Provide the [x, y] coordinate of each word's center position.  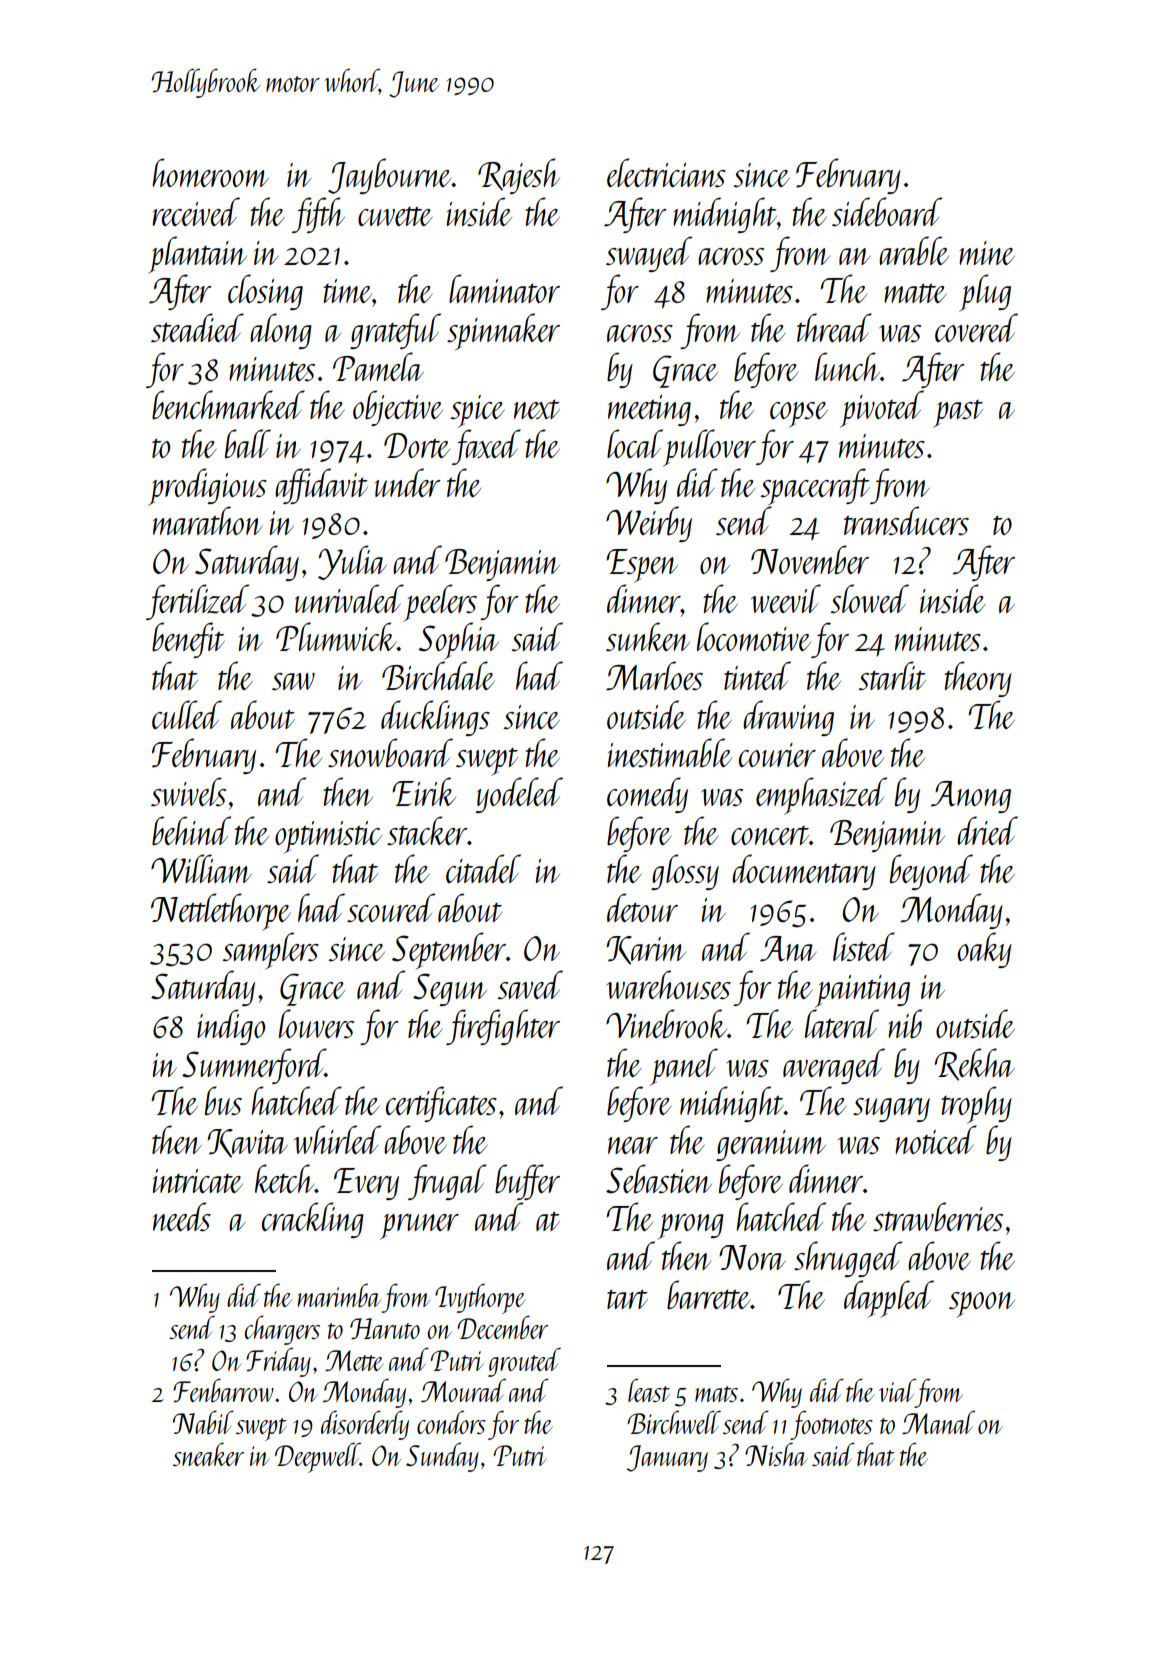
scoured [391, 908]
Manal [938, 1422]
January [667, 1458]
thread [834, 327]
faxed [486, 447]
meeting [649, 410]
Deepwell [317, 1457]
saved [530, 985]
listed [864, 947]
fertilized [197, 602]
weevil [786, 598]
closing [265, 292]
